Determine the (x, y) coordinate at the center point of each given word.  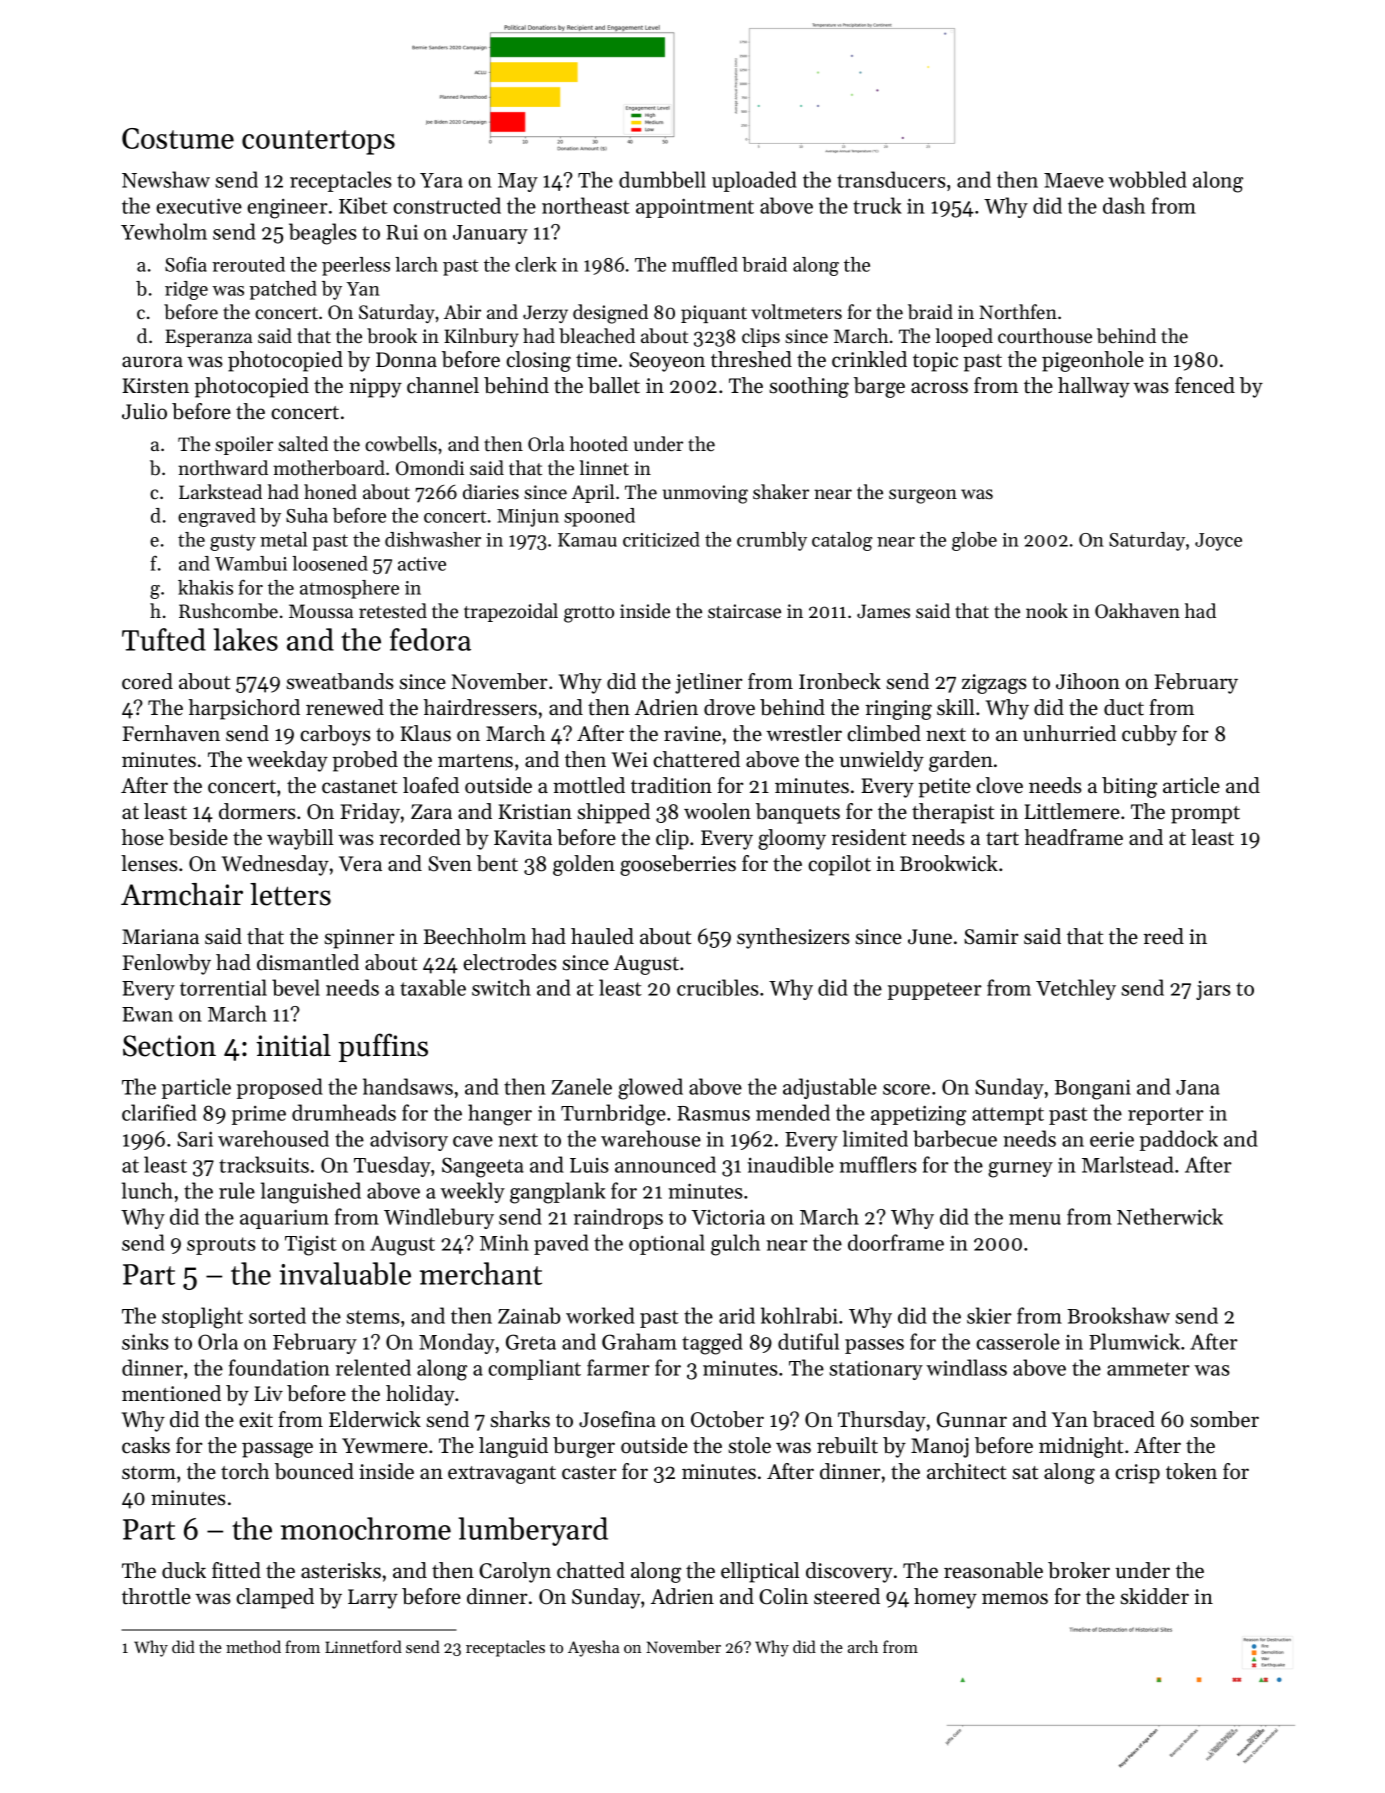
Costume (178, 138)
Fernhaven (171, 733)
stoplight (202, 1318)
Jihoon (1088, 681)
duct (1124, 707)
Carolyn (515, 1572)
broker (1079, 1570)
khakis (205, 587)
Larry (373, 1599)
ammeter (1148, 1369)
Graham (639, 1341)
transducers (891, 179)
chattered (696, 759)
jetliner (708, 683)
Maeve (1074, 180)
